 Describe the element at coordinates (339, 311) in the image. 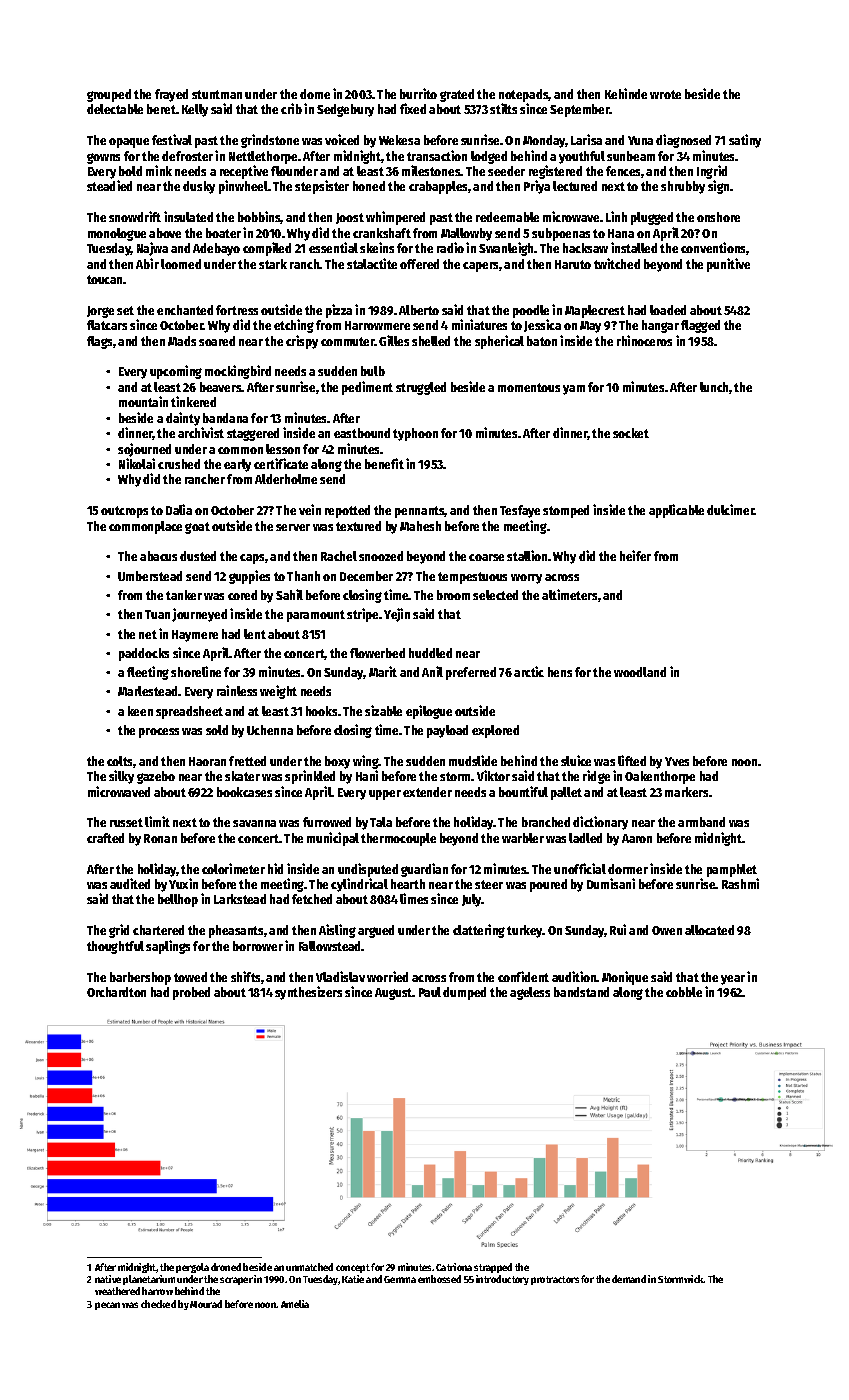

I see `pizza` at that location.
